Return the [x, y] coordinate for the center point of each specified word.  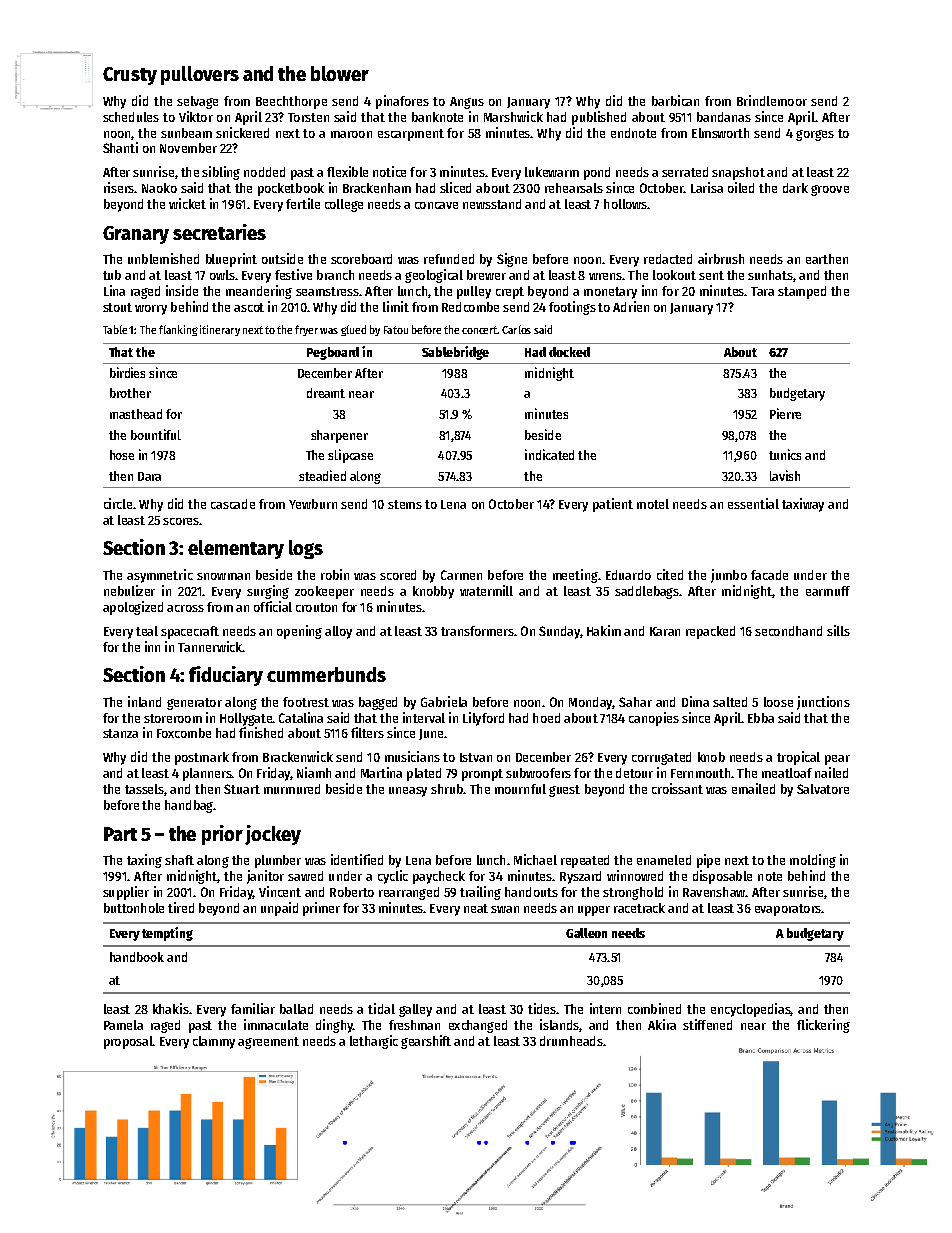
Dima [695, 701]
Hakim [604, 630]
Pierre [785, 413]
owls [222, 275]
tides [542, 1008]
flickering [823, 1026]
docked [569, 352]
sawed [305, 876]
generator [194, 704]
